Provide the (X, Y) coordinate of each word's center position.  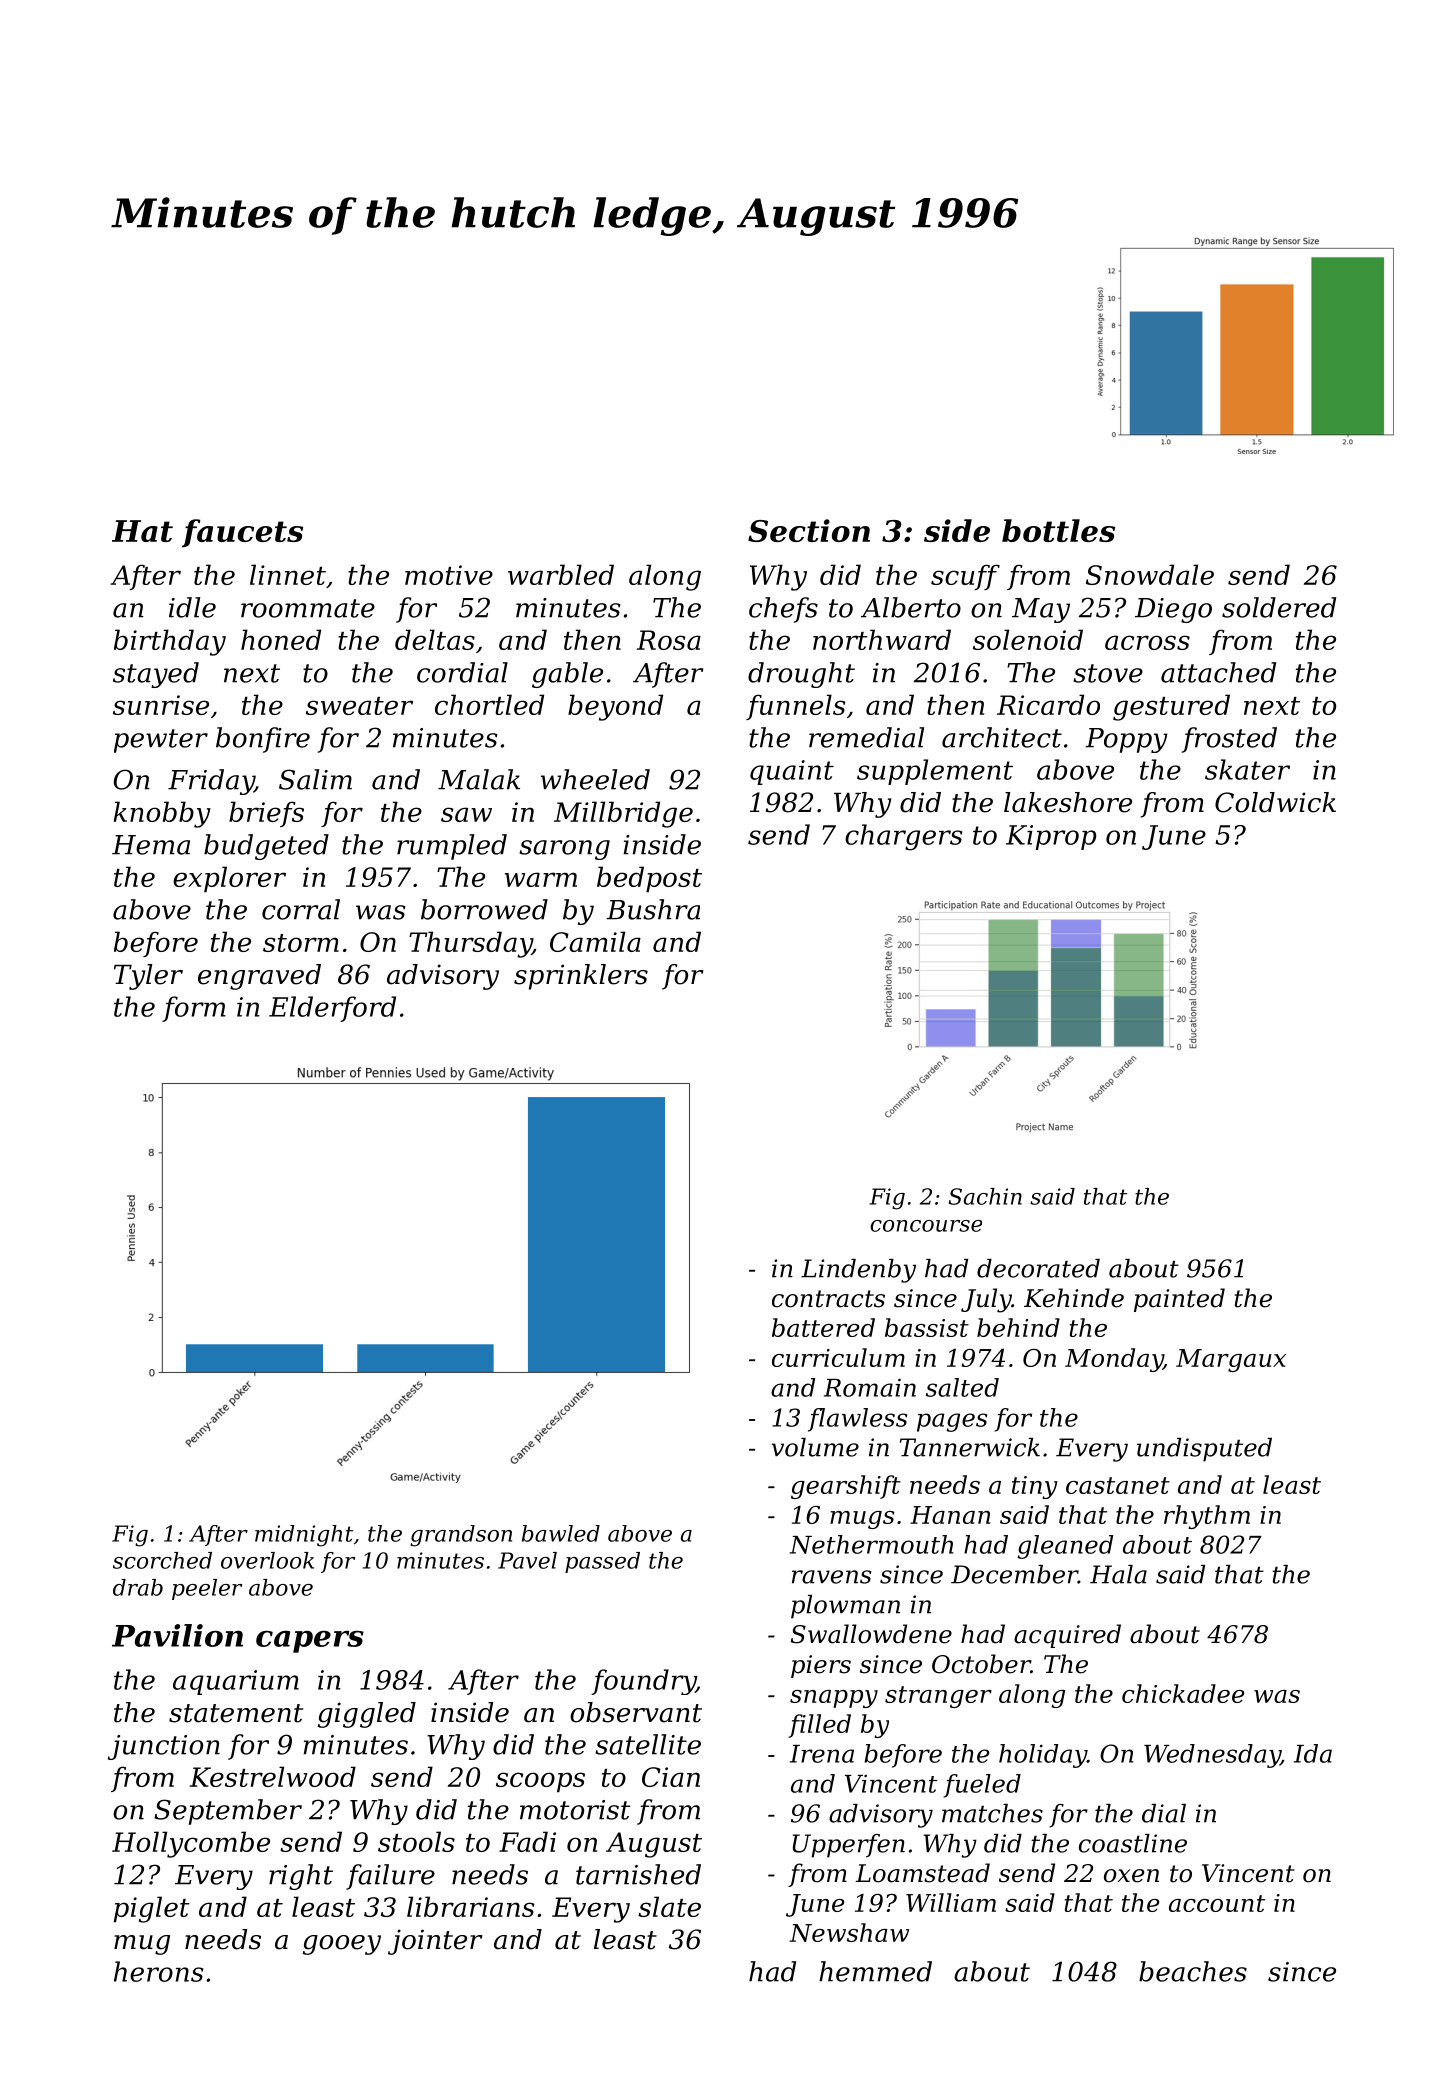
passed (602, 1562)
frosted (1229, 740)
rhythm (1207, 1517)
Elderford (332, 1009)
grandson (461, 1536)
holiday (1043, 1756)
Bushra (653, 909)
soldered (1279, 607)
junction (164, 1747)
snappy (834, 1699)
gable (567, 675)
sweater (359, 706)
